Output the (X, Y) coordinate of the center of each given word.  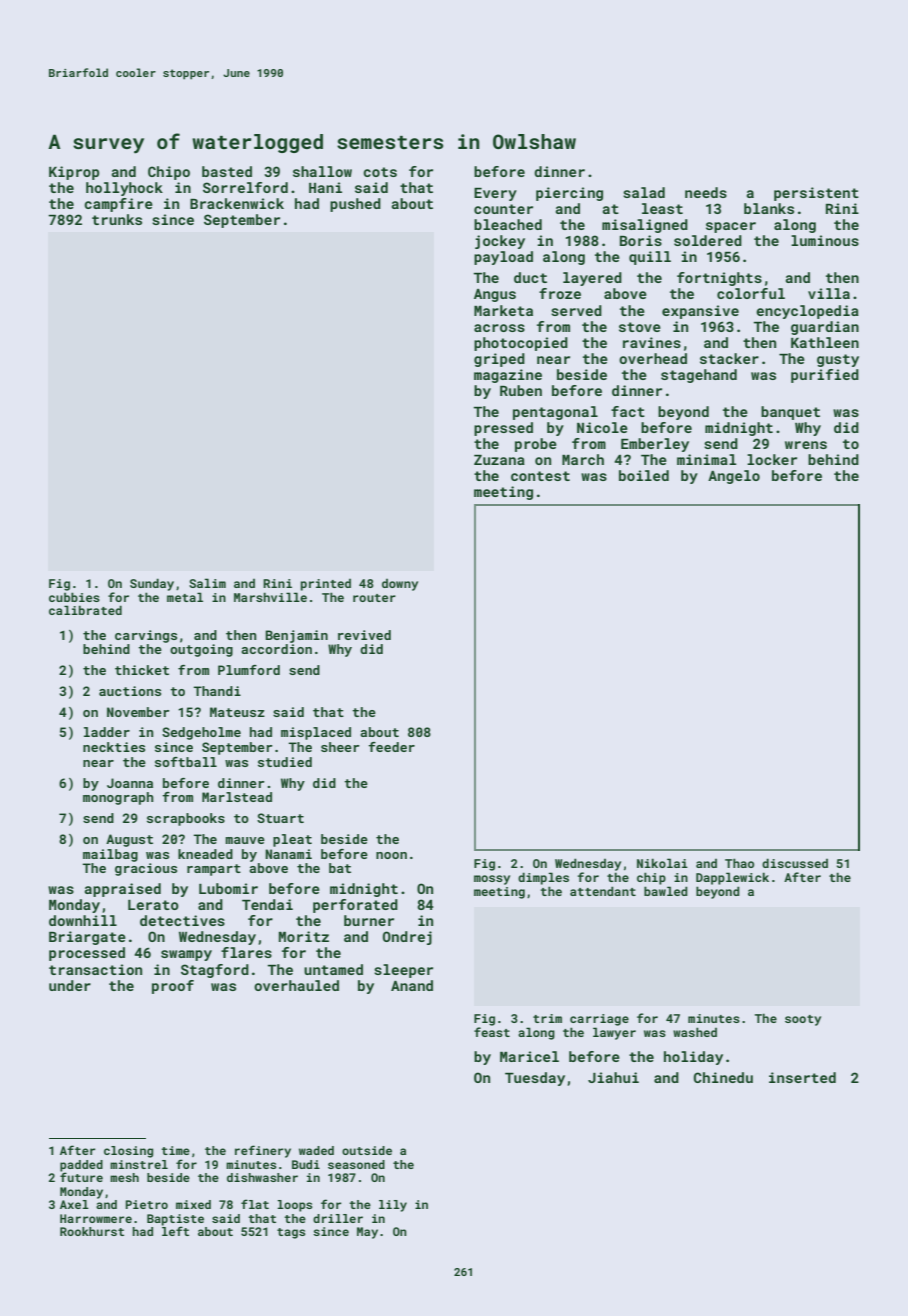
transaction (95, 969)
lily (393, 1206)
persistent (816, 194)
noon (391, 855)
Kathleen (825, 342)
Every (495, 194)
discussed (795, 863)
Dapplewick (732, 878)
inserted (802, 1077)
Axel (74, 1204)
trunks (117, 219)
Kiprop (74, 173)
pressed (503, 429)
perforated (355, 906)
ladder (107, 732)
